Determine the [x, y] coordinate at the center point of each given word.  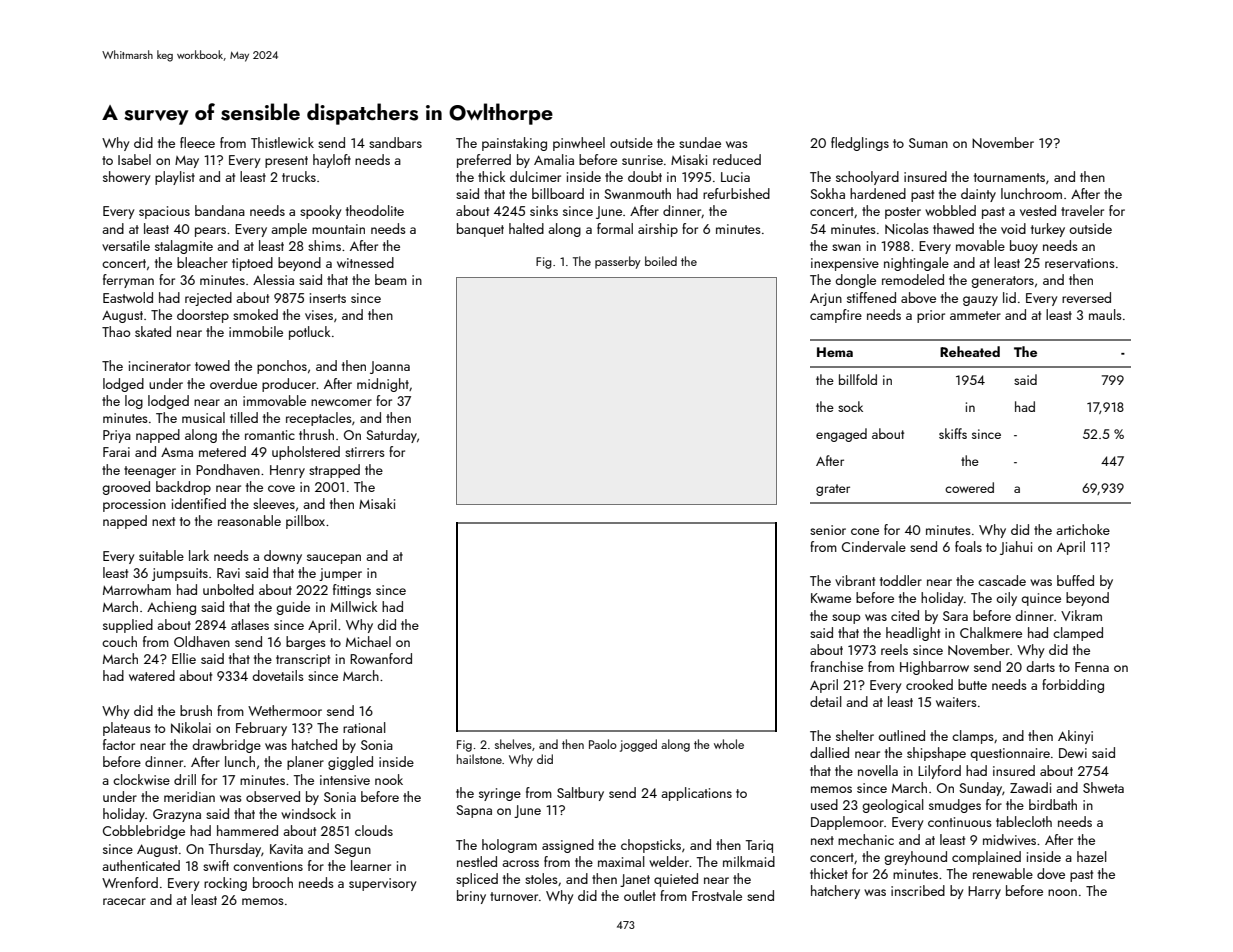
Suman [928, 143]
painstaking [514, 144]
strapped [334, 471]
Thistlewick [282, 142]
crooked [929, 684]
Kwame [831, 598]
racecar [124, 901]
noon [1062, 892]
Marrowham [137, 589]
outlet [640, 895]
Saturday [391, 436]
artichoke [1083, 529]
